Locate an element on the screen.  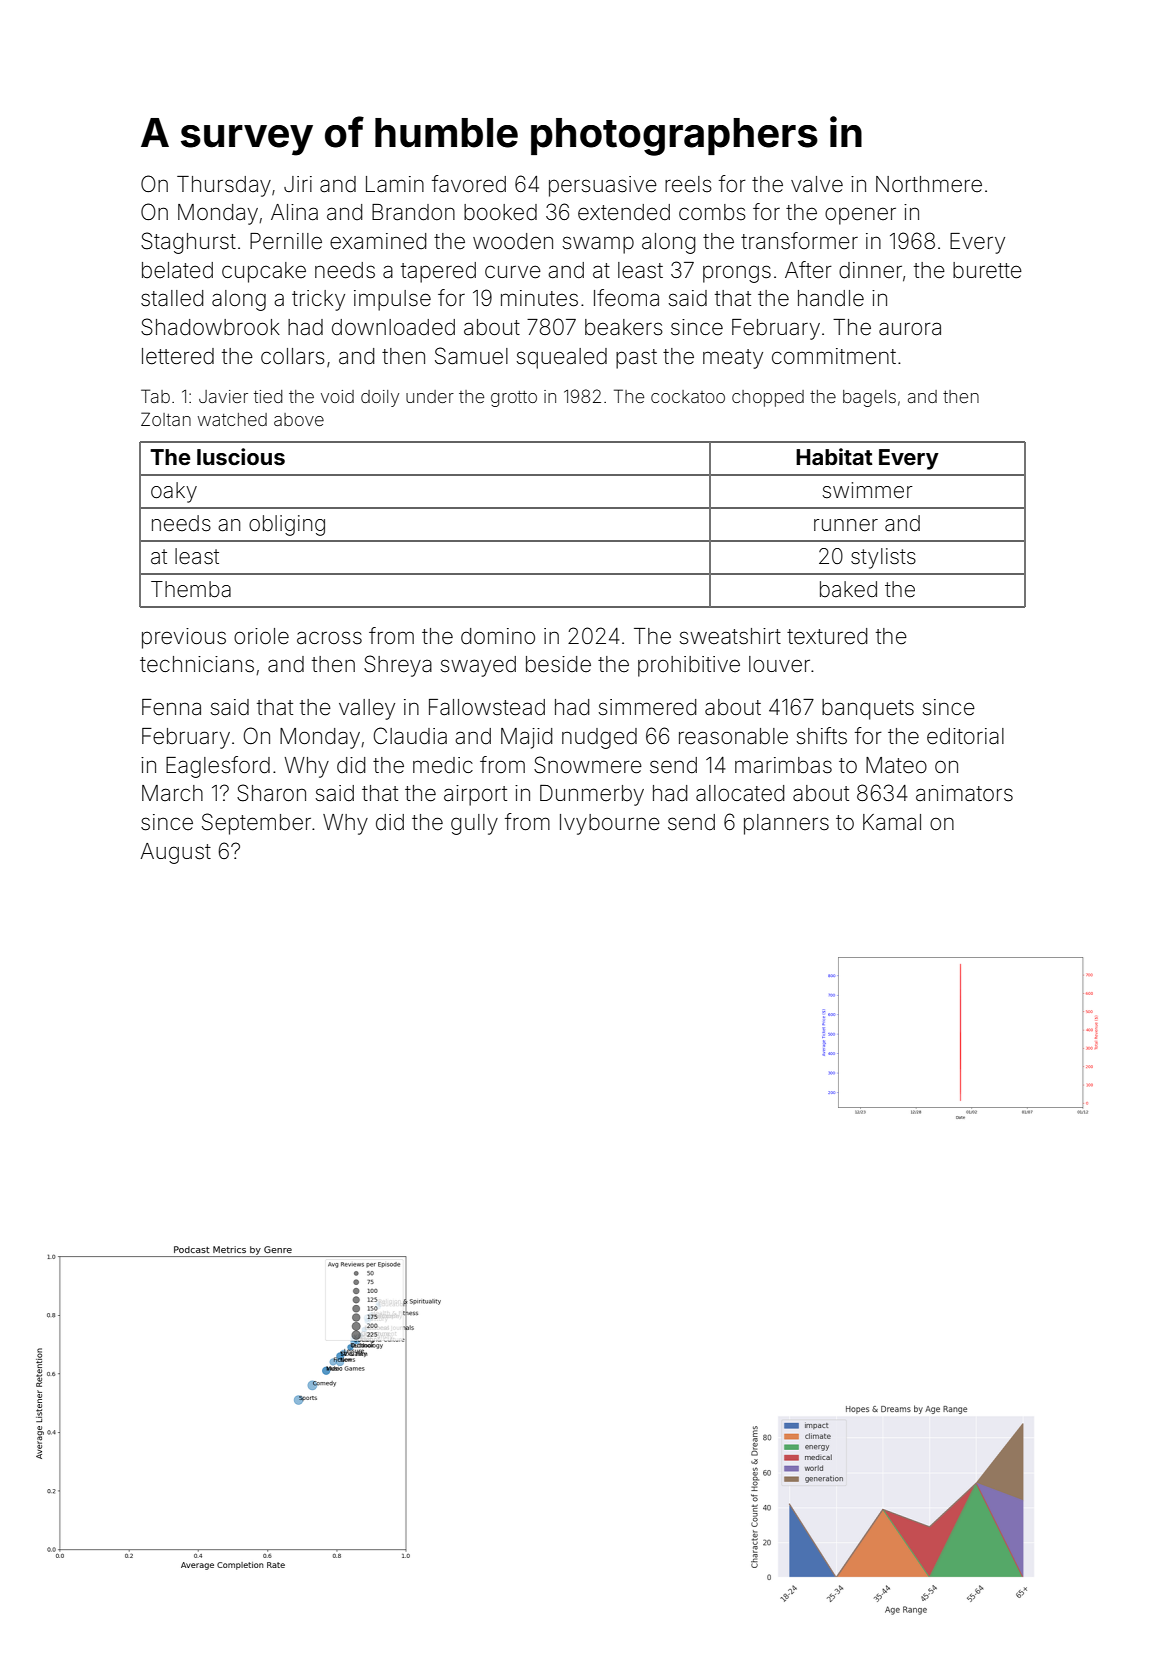
Habitat is located at coordinates (834, 456).
